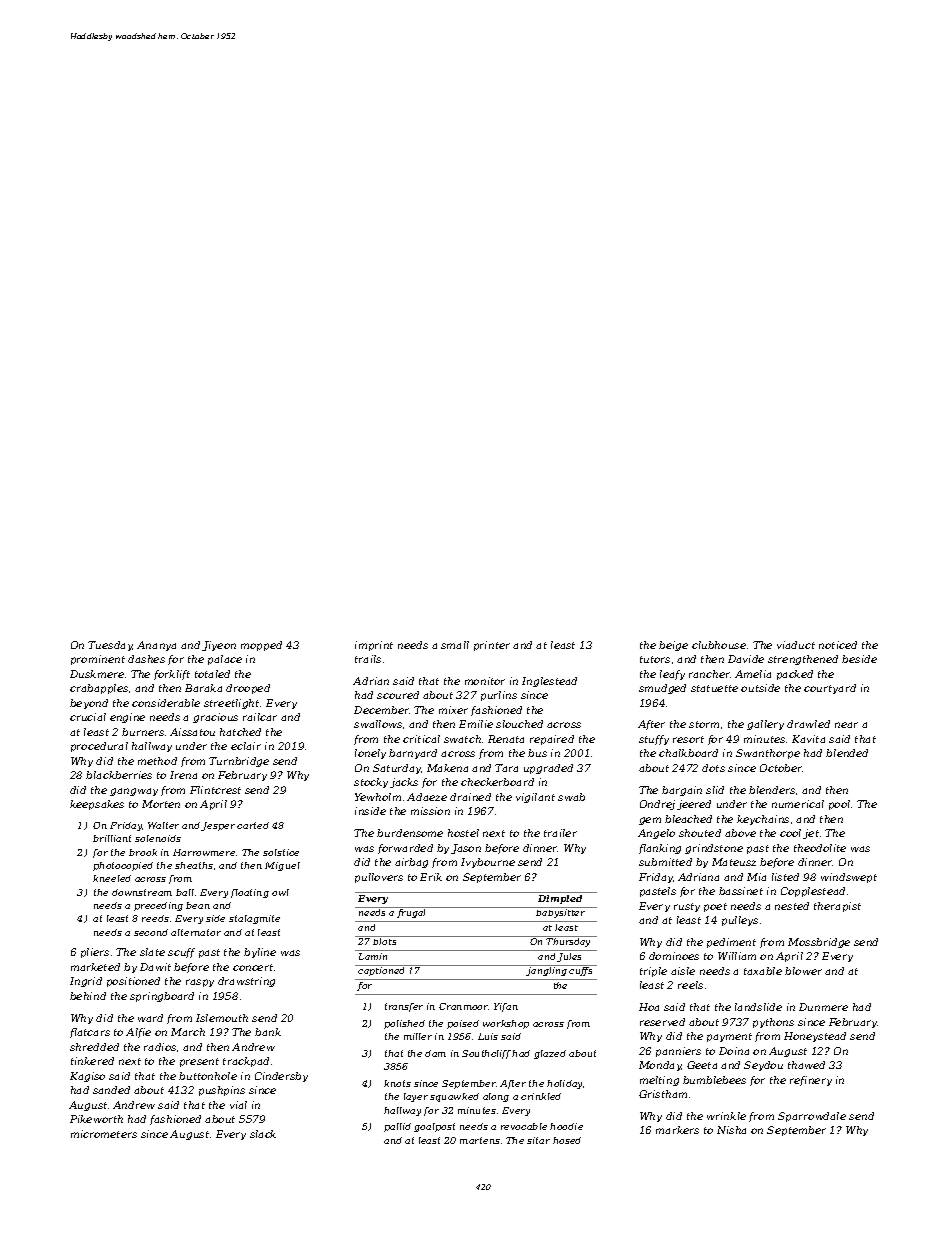 This document has height=1233, width=952. What do you see at coordinates (110, 646) in the document?
I see `Tuesday` at bounding box center [110, 646].
